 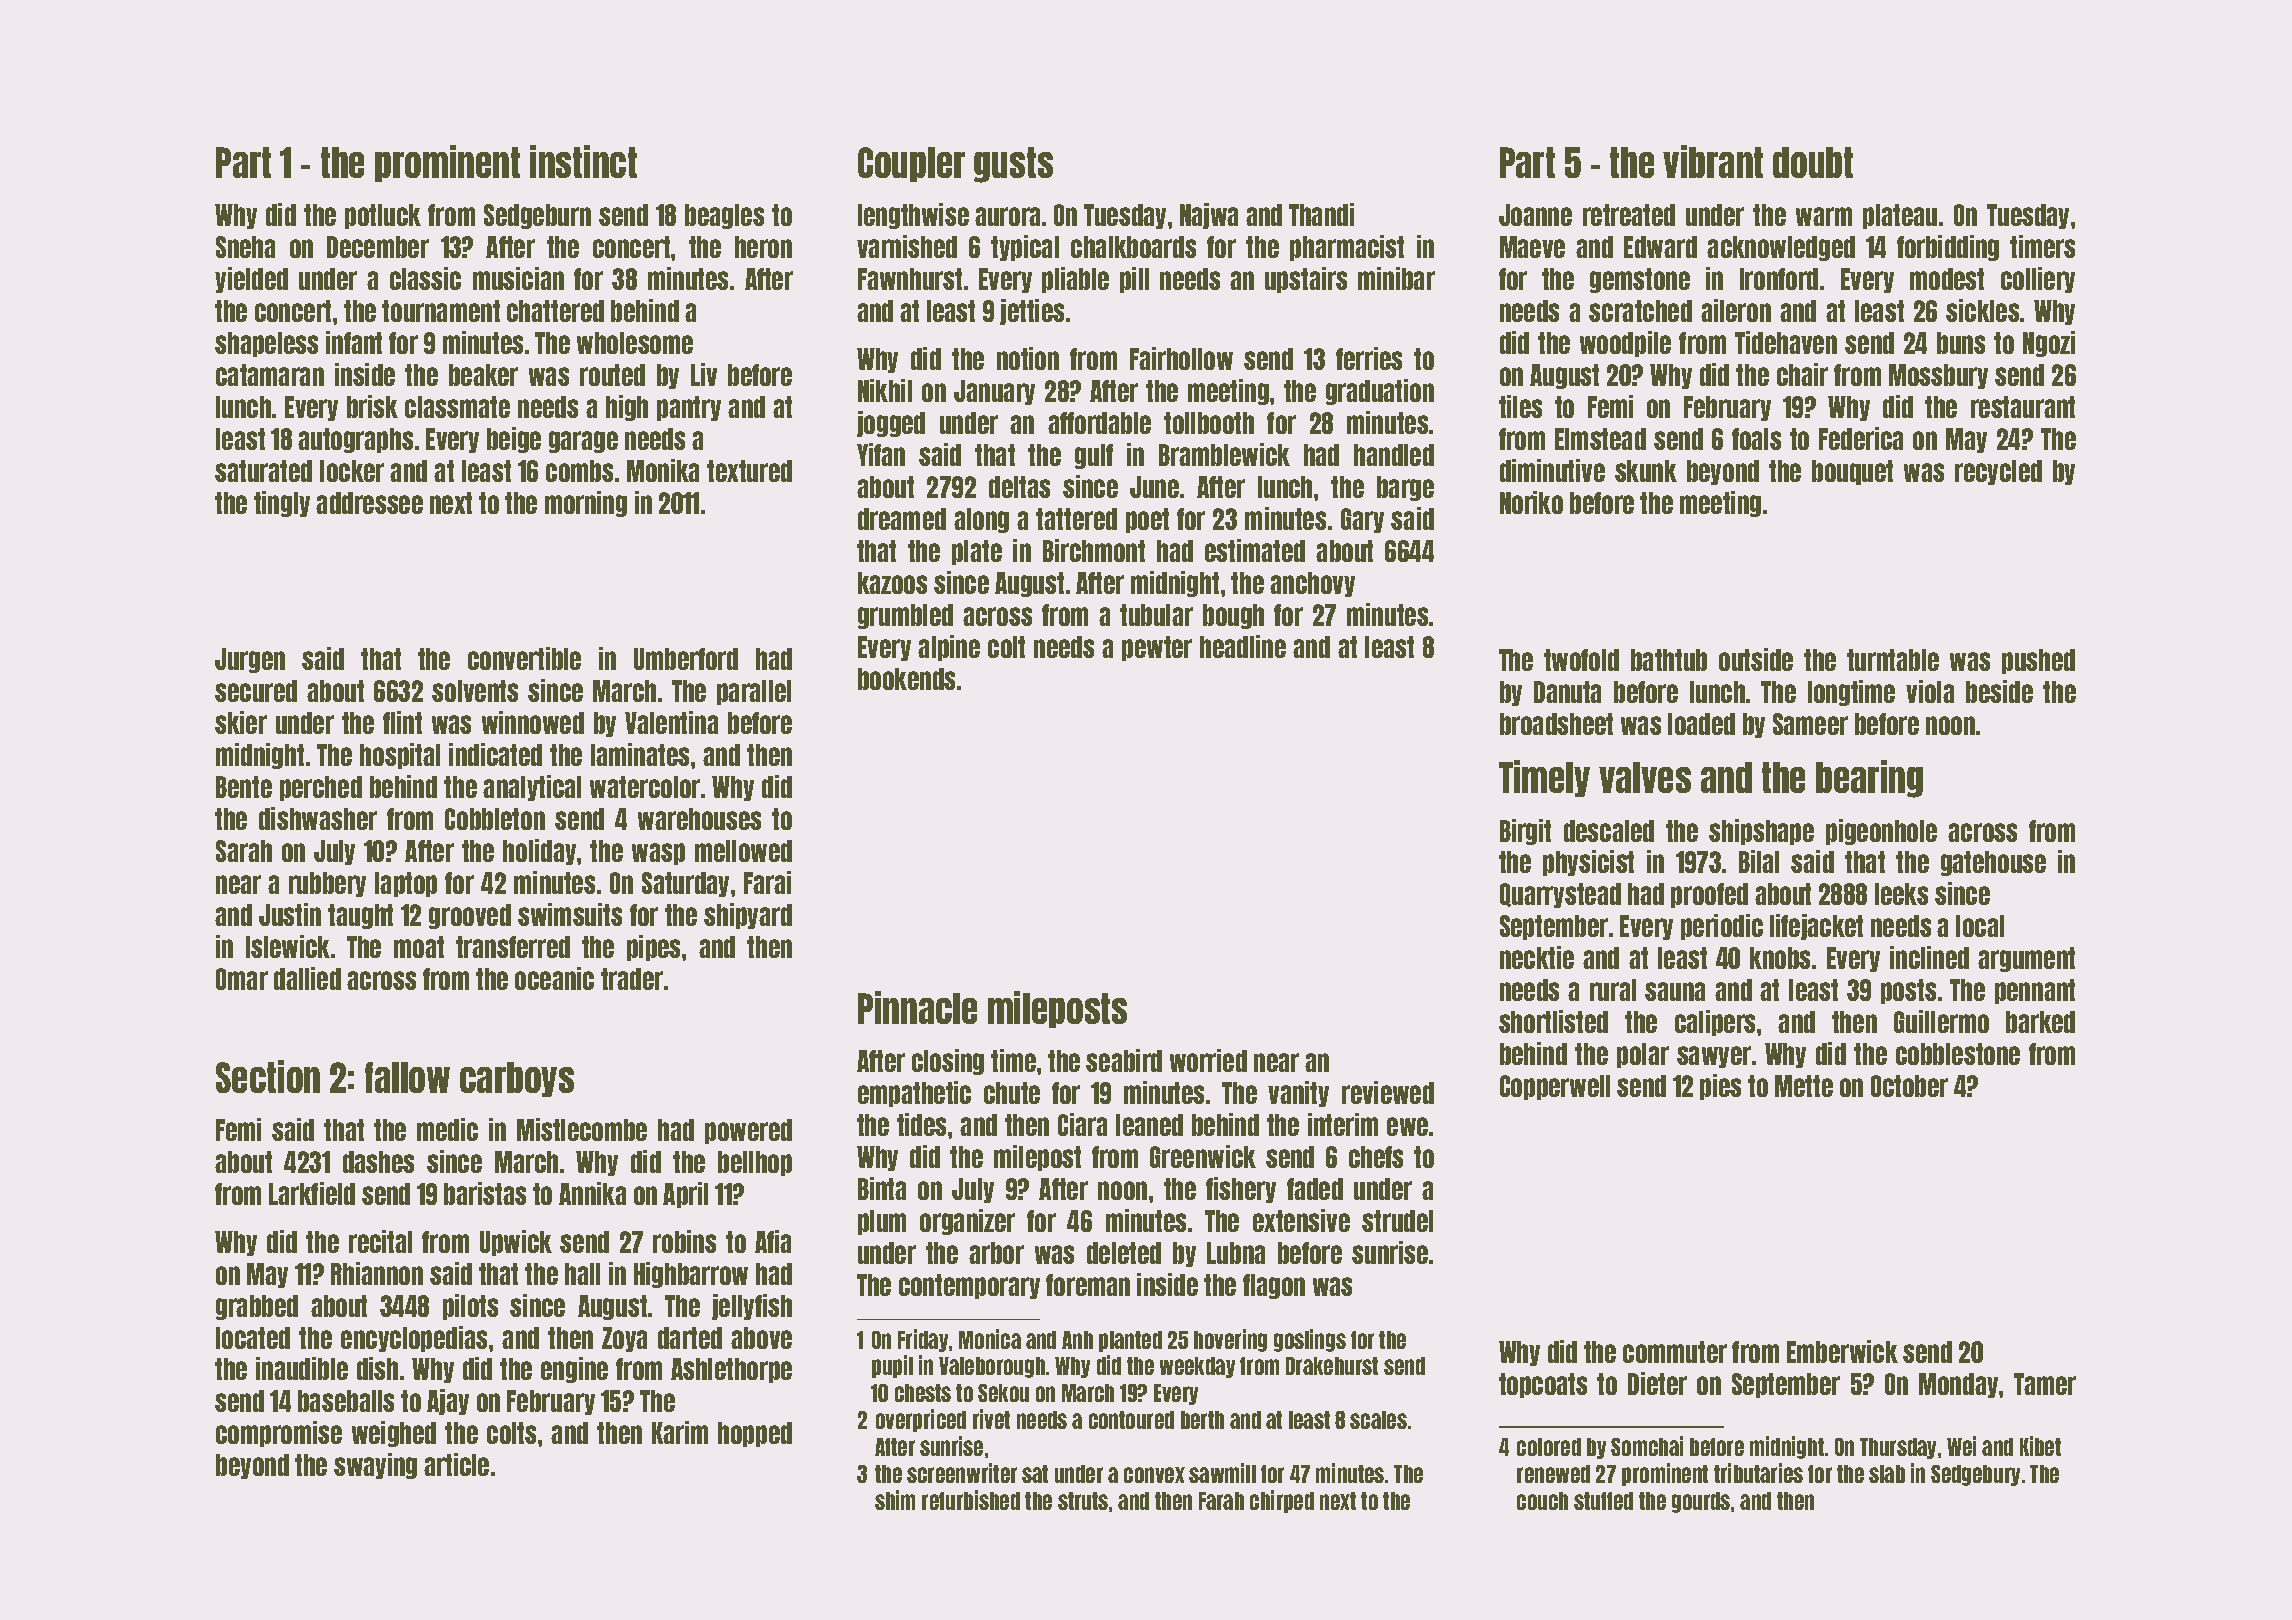 I want to click on located, so click(x=253, y=1338).
